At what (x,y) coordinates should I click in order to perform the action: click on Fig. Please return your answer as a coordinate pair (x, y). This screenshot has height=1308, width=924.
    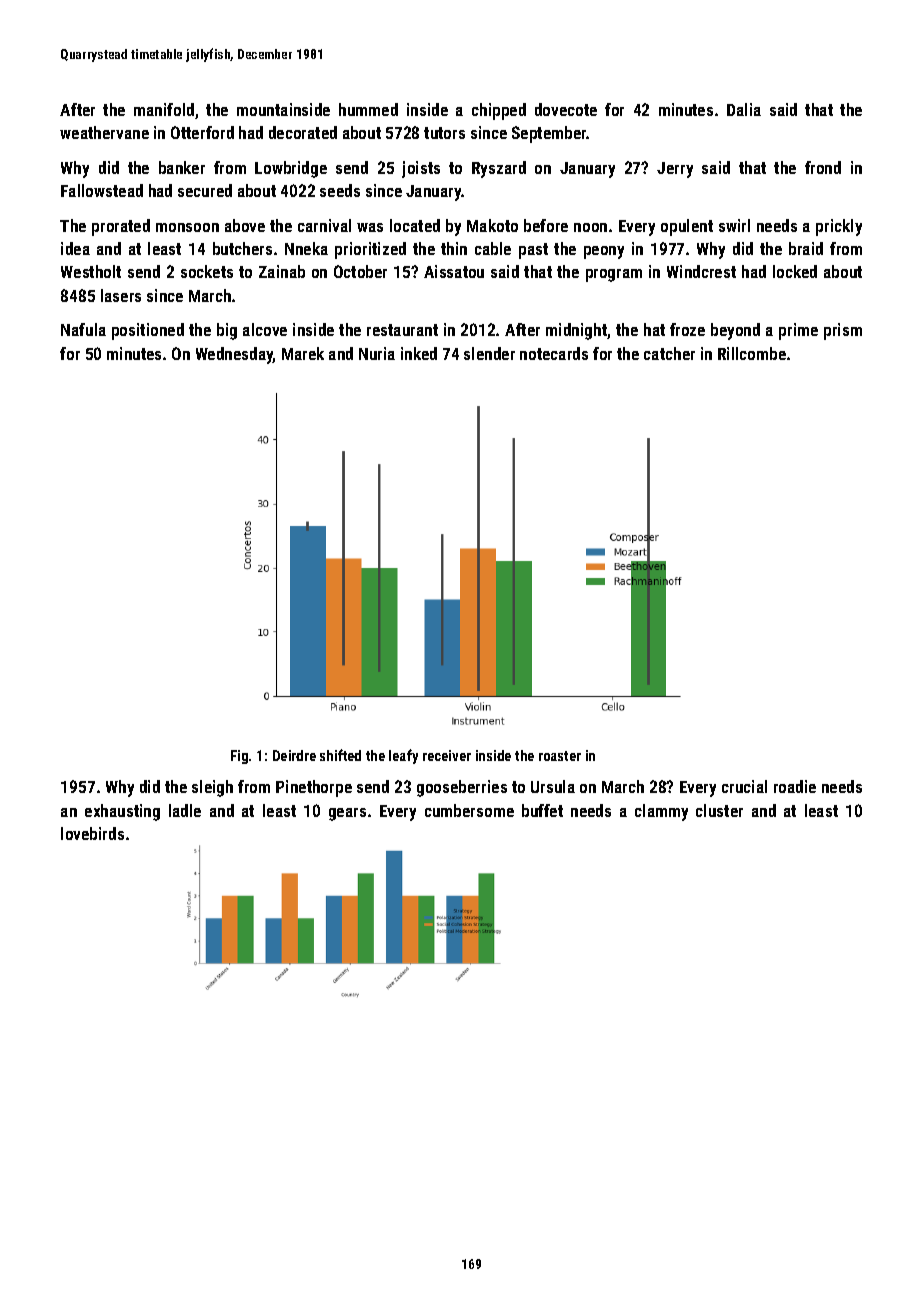
    Looking at the image, I should click on (239, 757).
